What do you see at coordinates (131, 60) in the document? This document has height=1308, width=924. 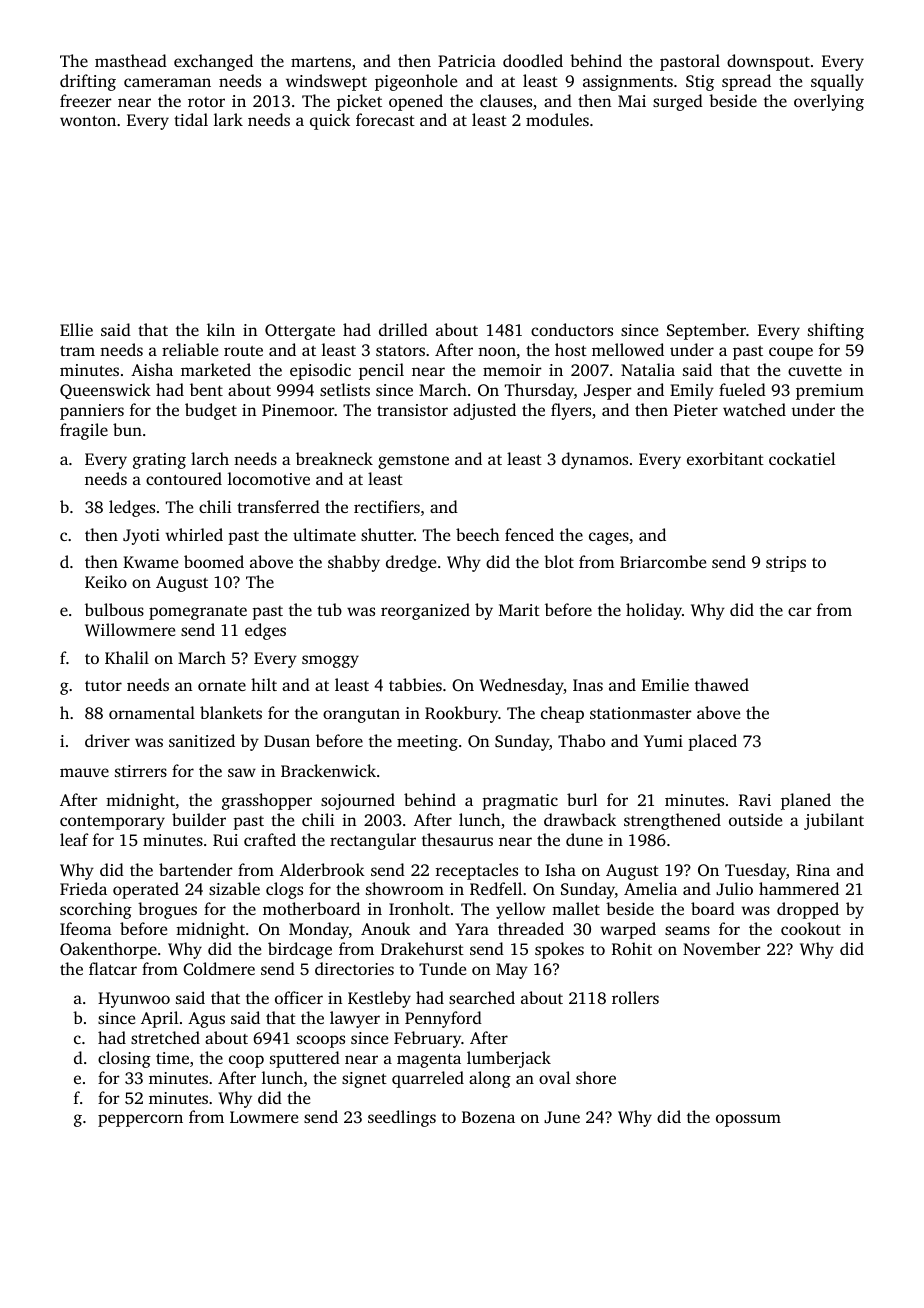 I see `masthead` at bounding box center [131, 60].
